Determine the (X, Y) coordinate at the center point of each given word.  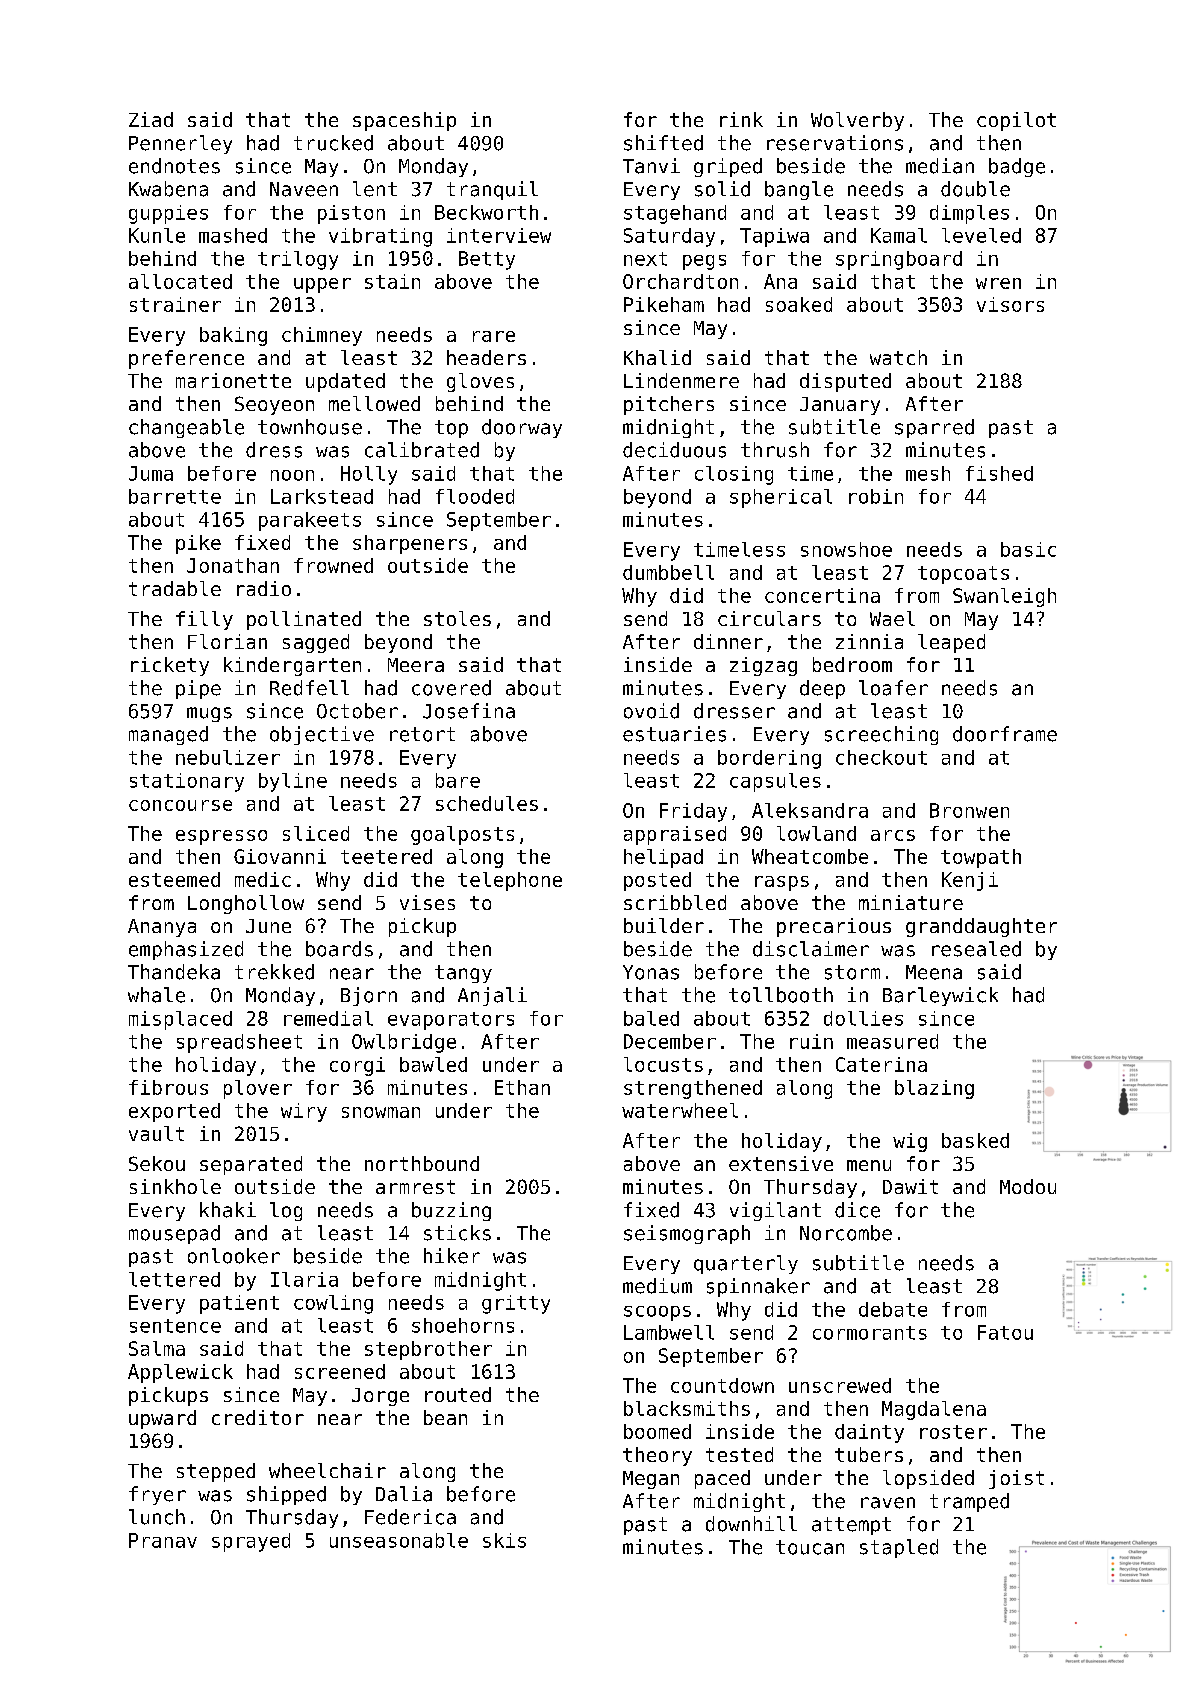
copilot (1016, 121)
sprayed (251, 1542)
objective (322, 735)
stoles (457, 618)
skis (504, 1540)
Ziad (151, 119)
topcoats (963, 575)
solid (722, 189)
